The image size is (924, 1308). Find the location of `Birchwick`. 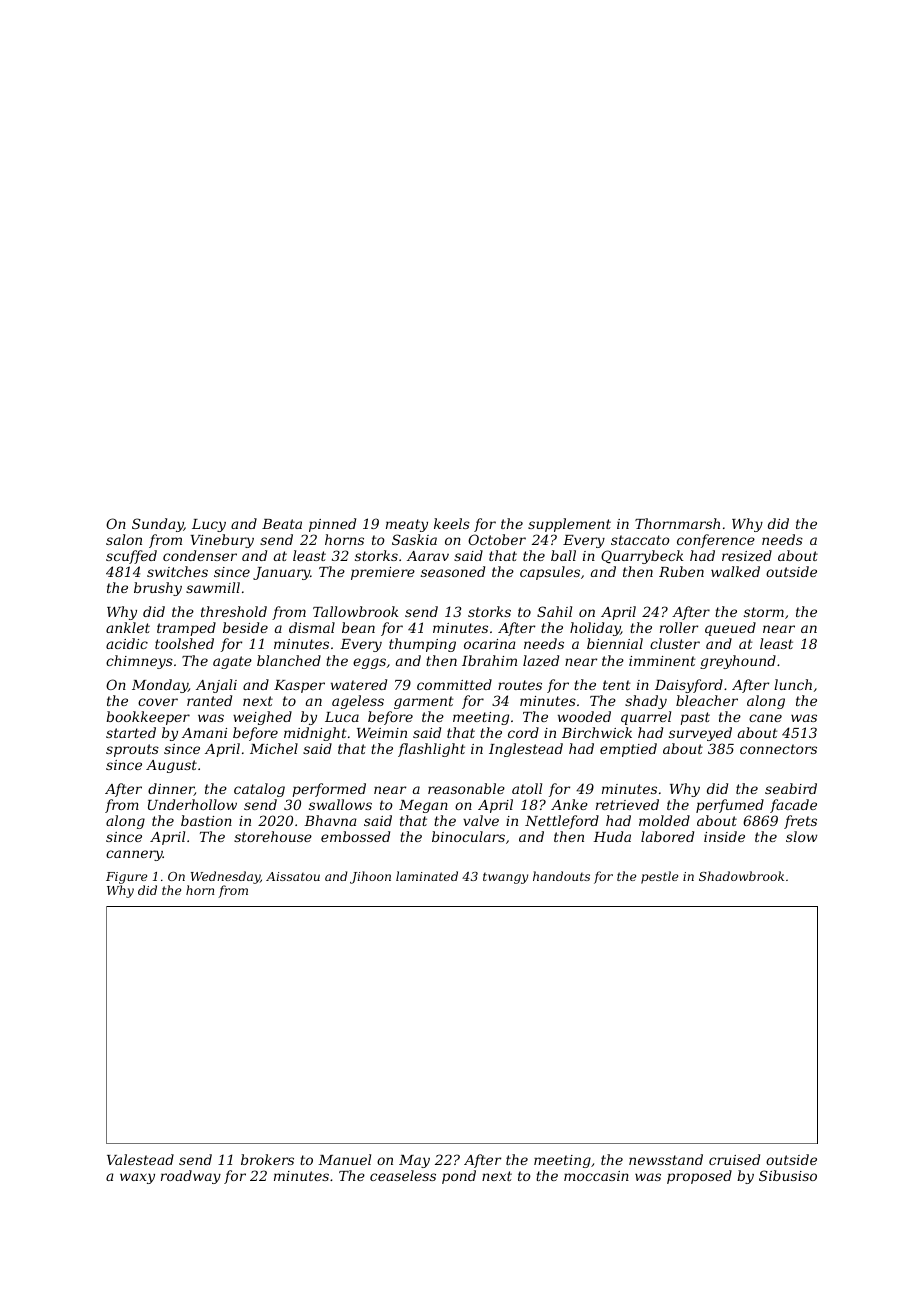

Birchwick is located at coordinates (597, 732).
